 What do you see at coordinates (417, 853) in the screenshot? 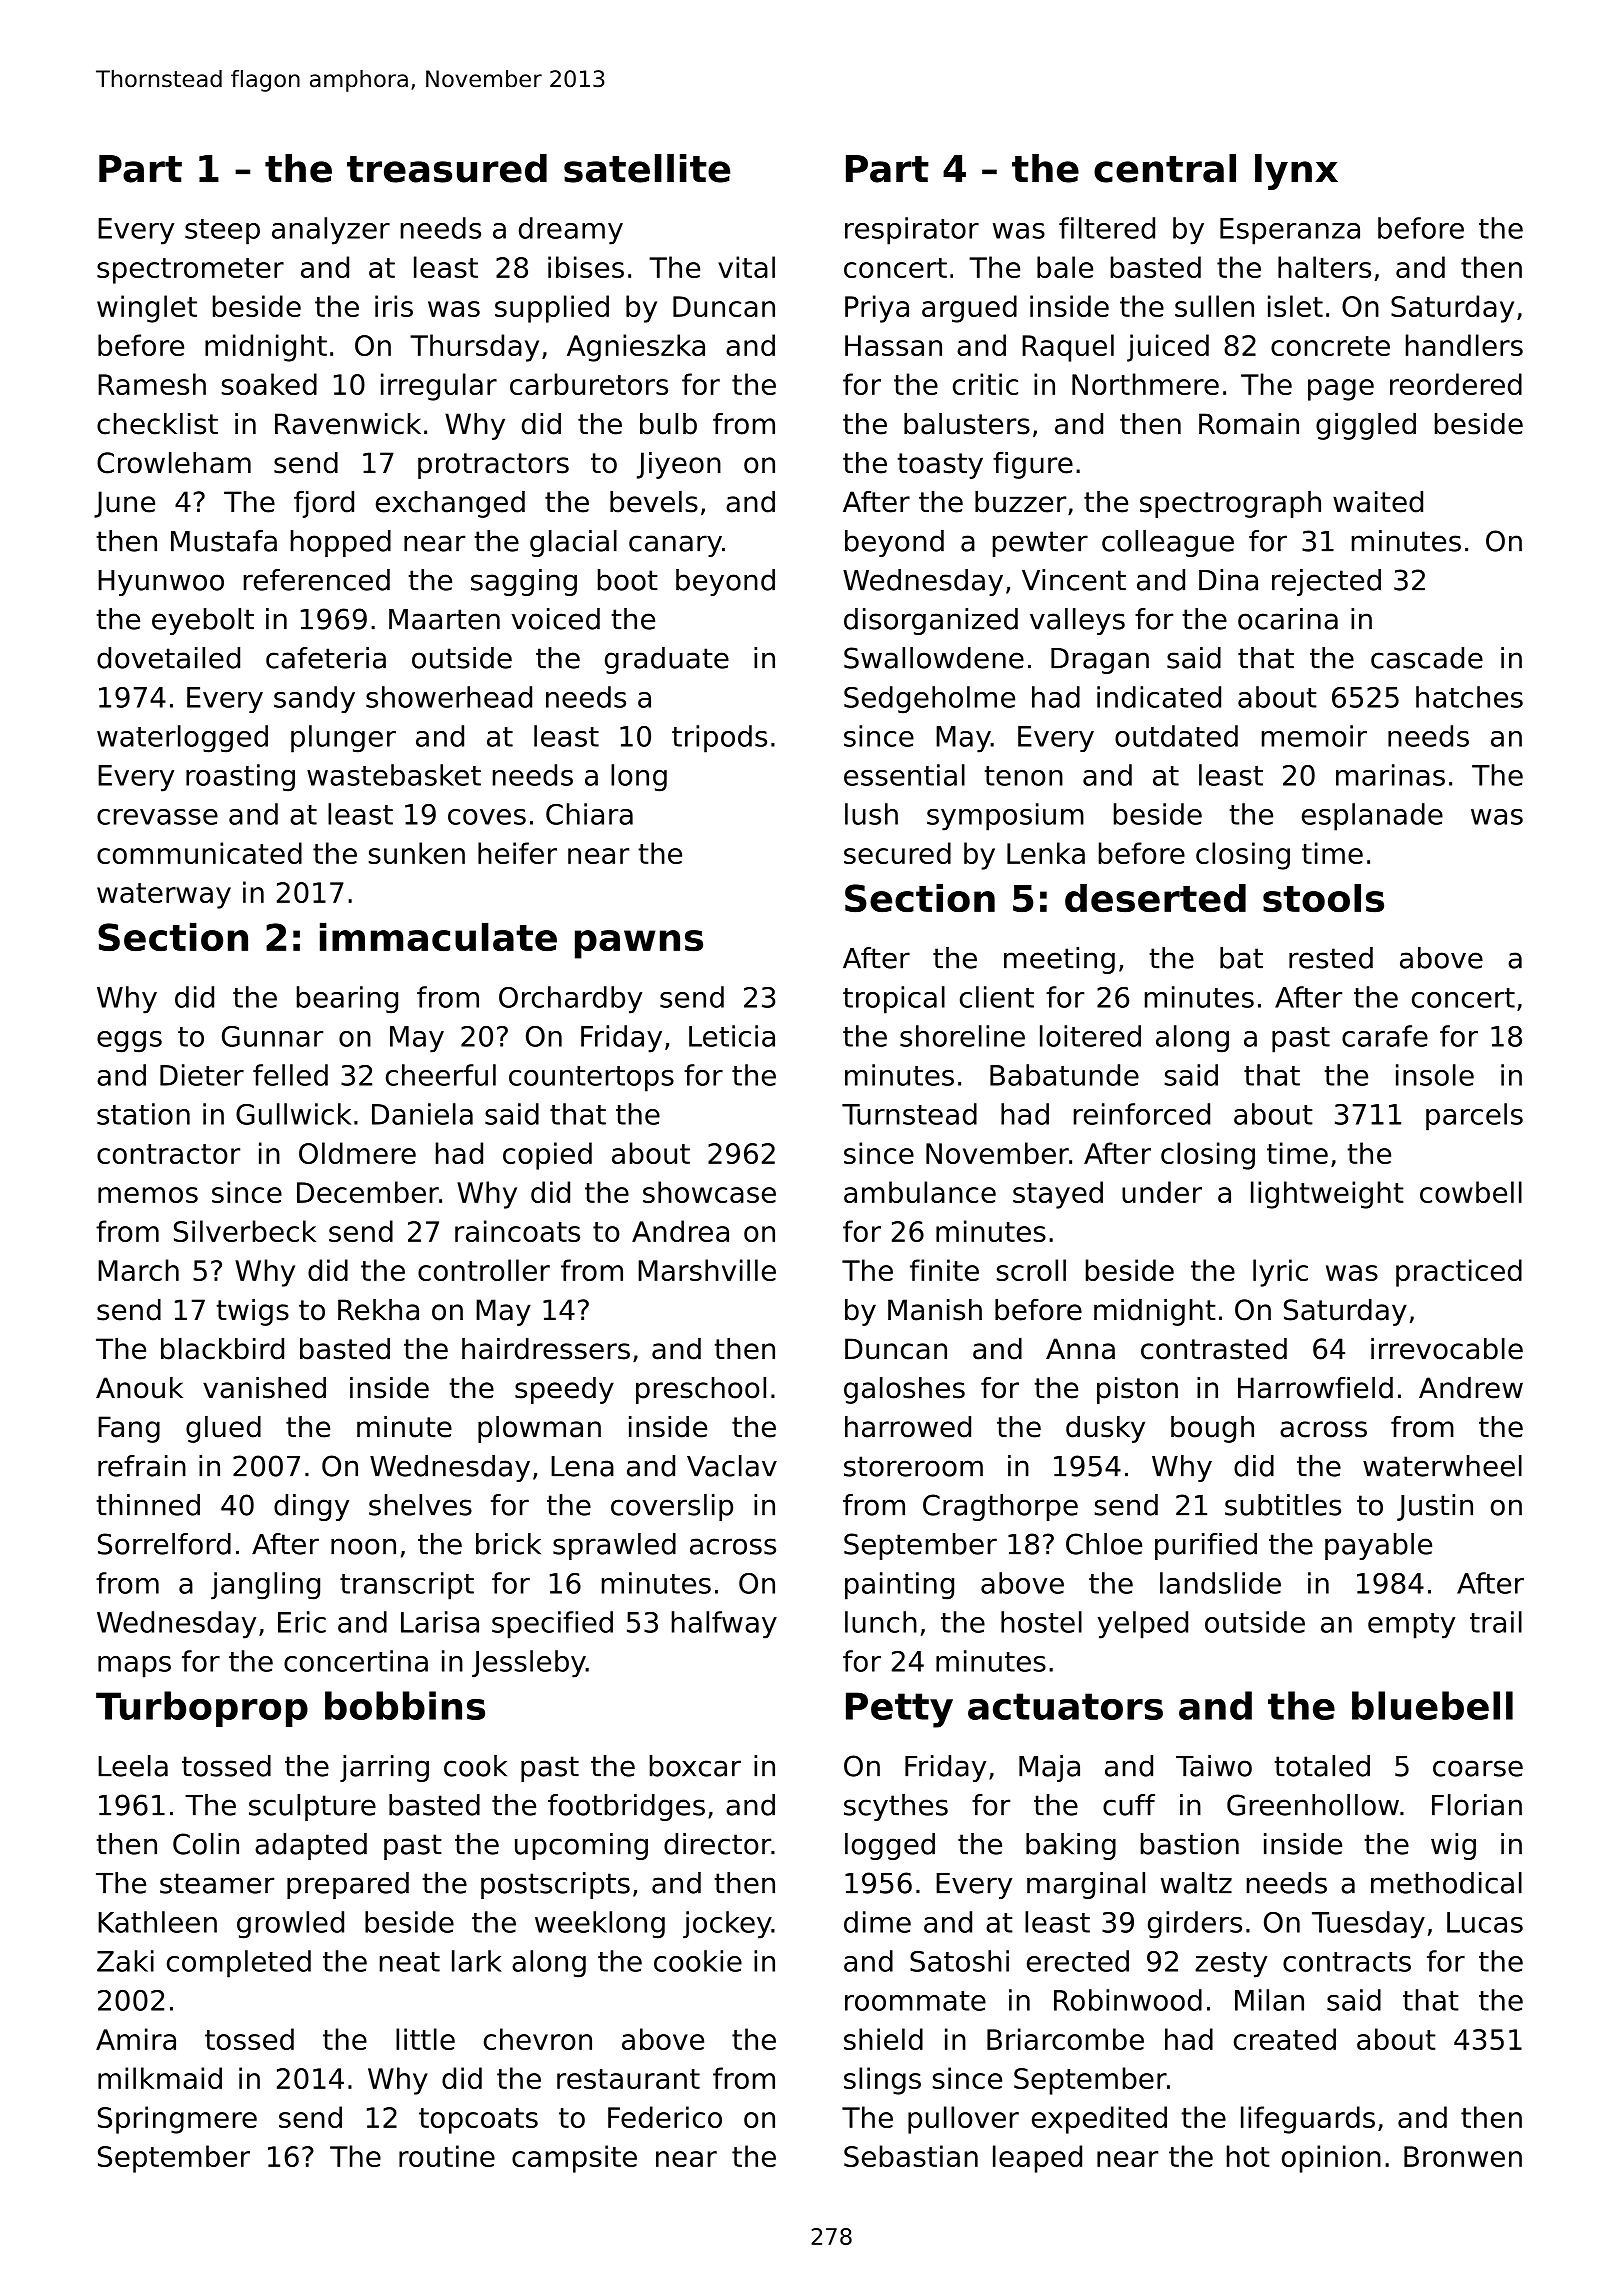
I see `sunken` at bounding box center [417, 853].
